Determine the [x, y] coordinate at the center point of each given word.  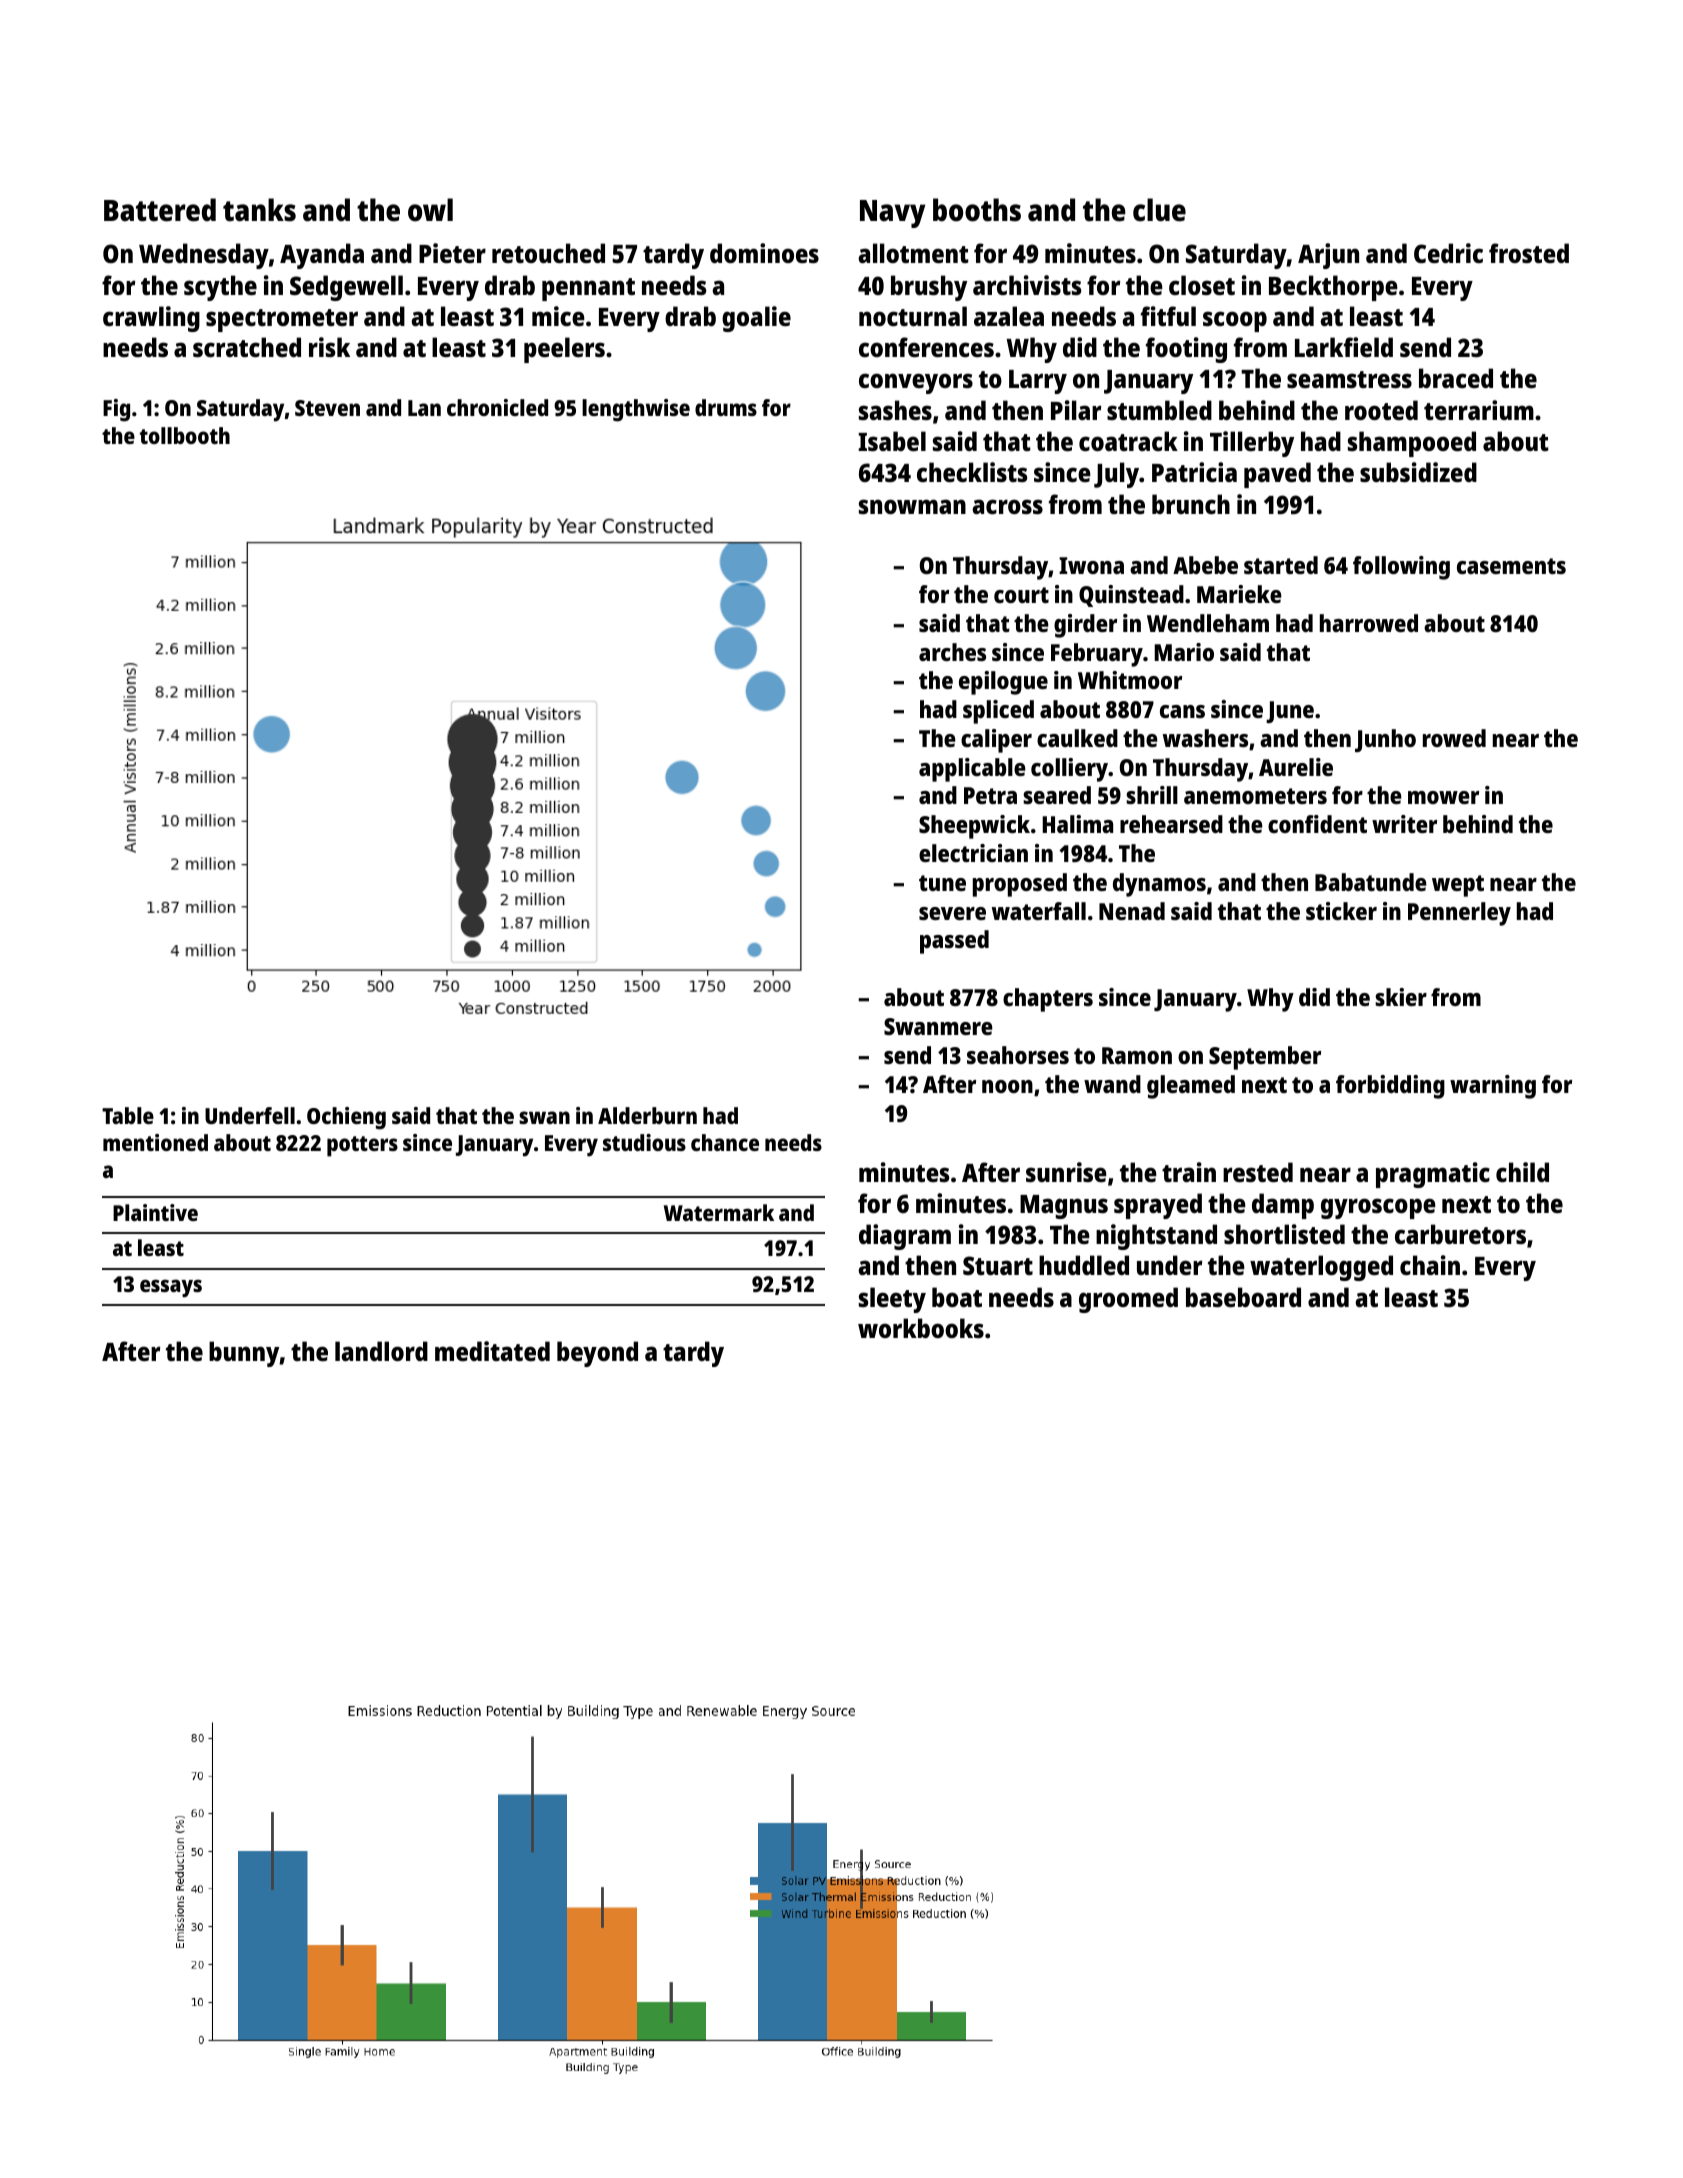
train [1189, 1172]
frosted [1529, 253]
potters [362, 1146]
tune [942, 883]
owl [430, 210]
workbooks [921, 1328]
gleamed [1191, 1087]
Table [128, 1115]
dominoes [764, 253]
